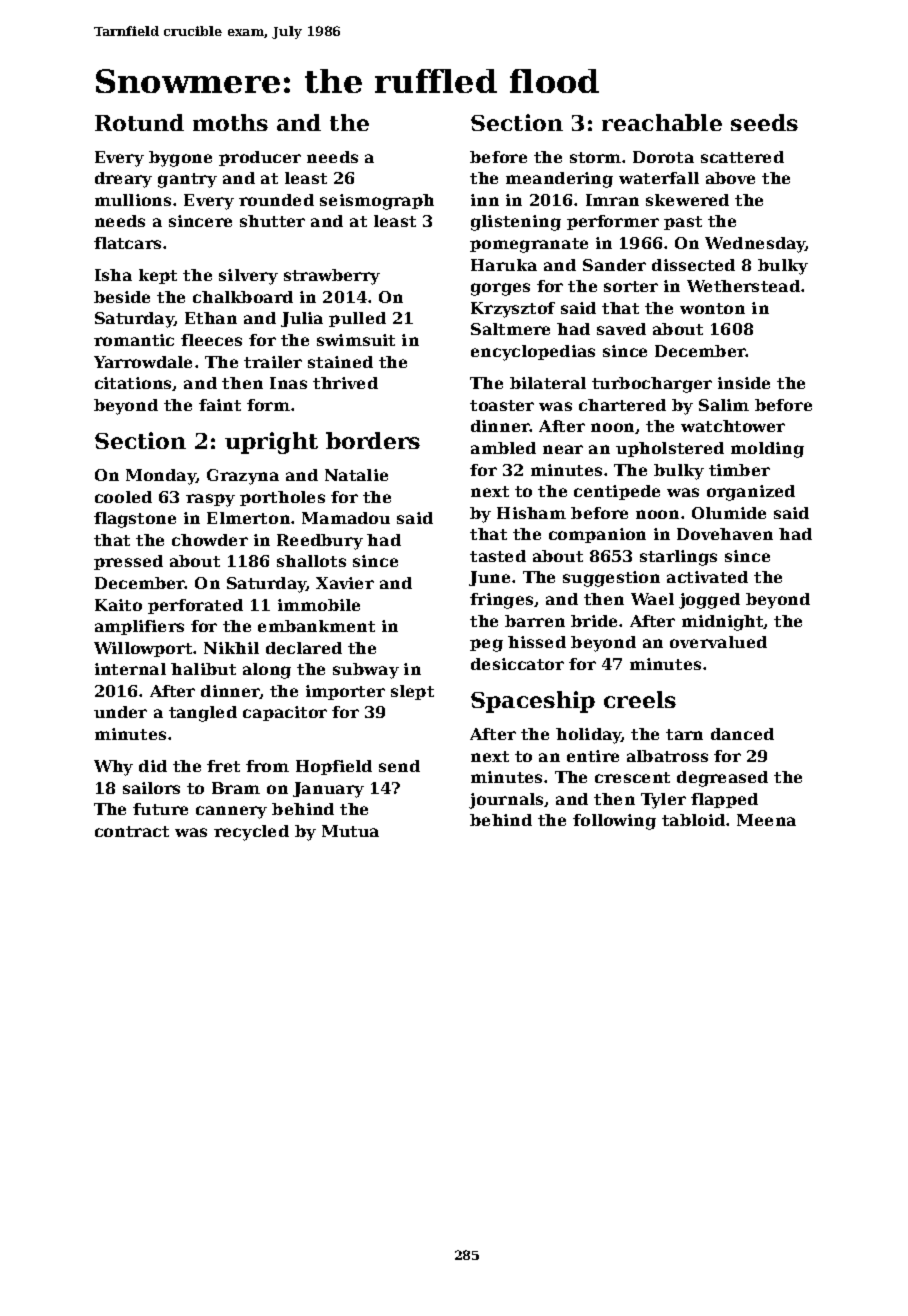 The image size is (908, 1316). What do you see at coordinates (678, 558) in the page?
I see `starlings` at bounding box center [678, 558].
